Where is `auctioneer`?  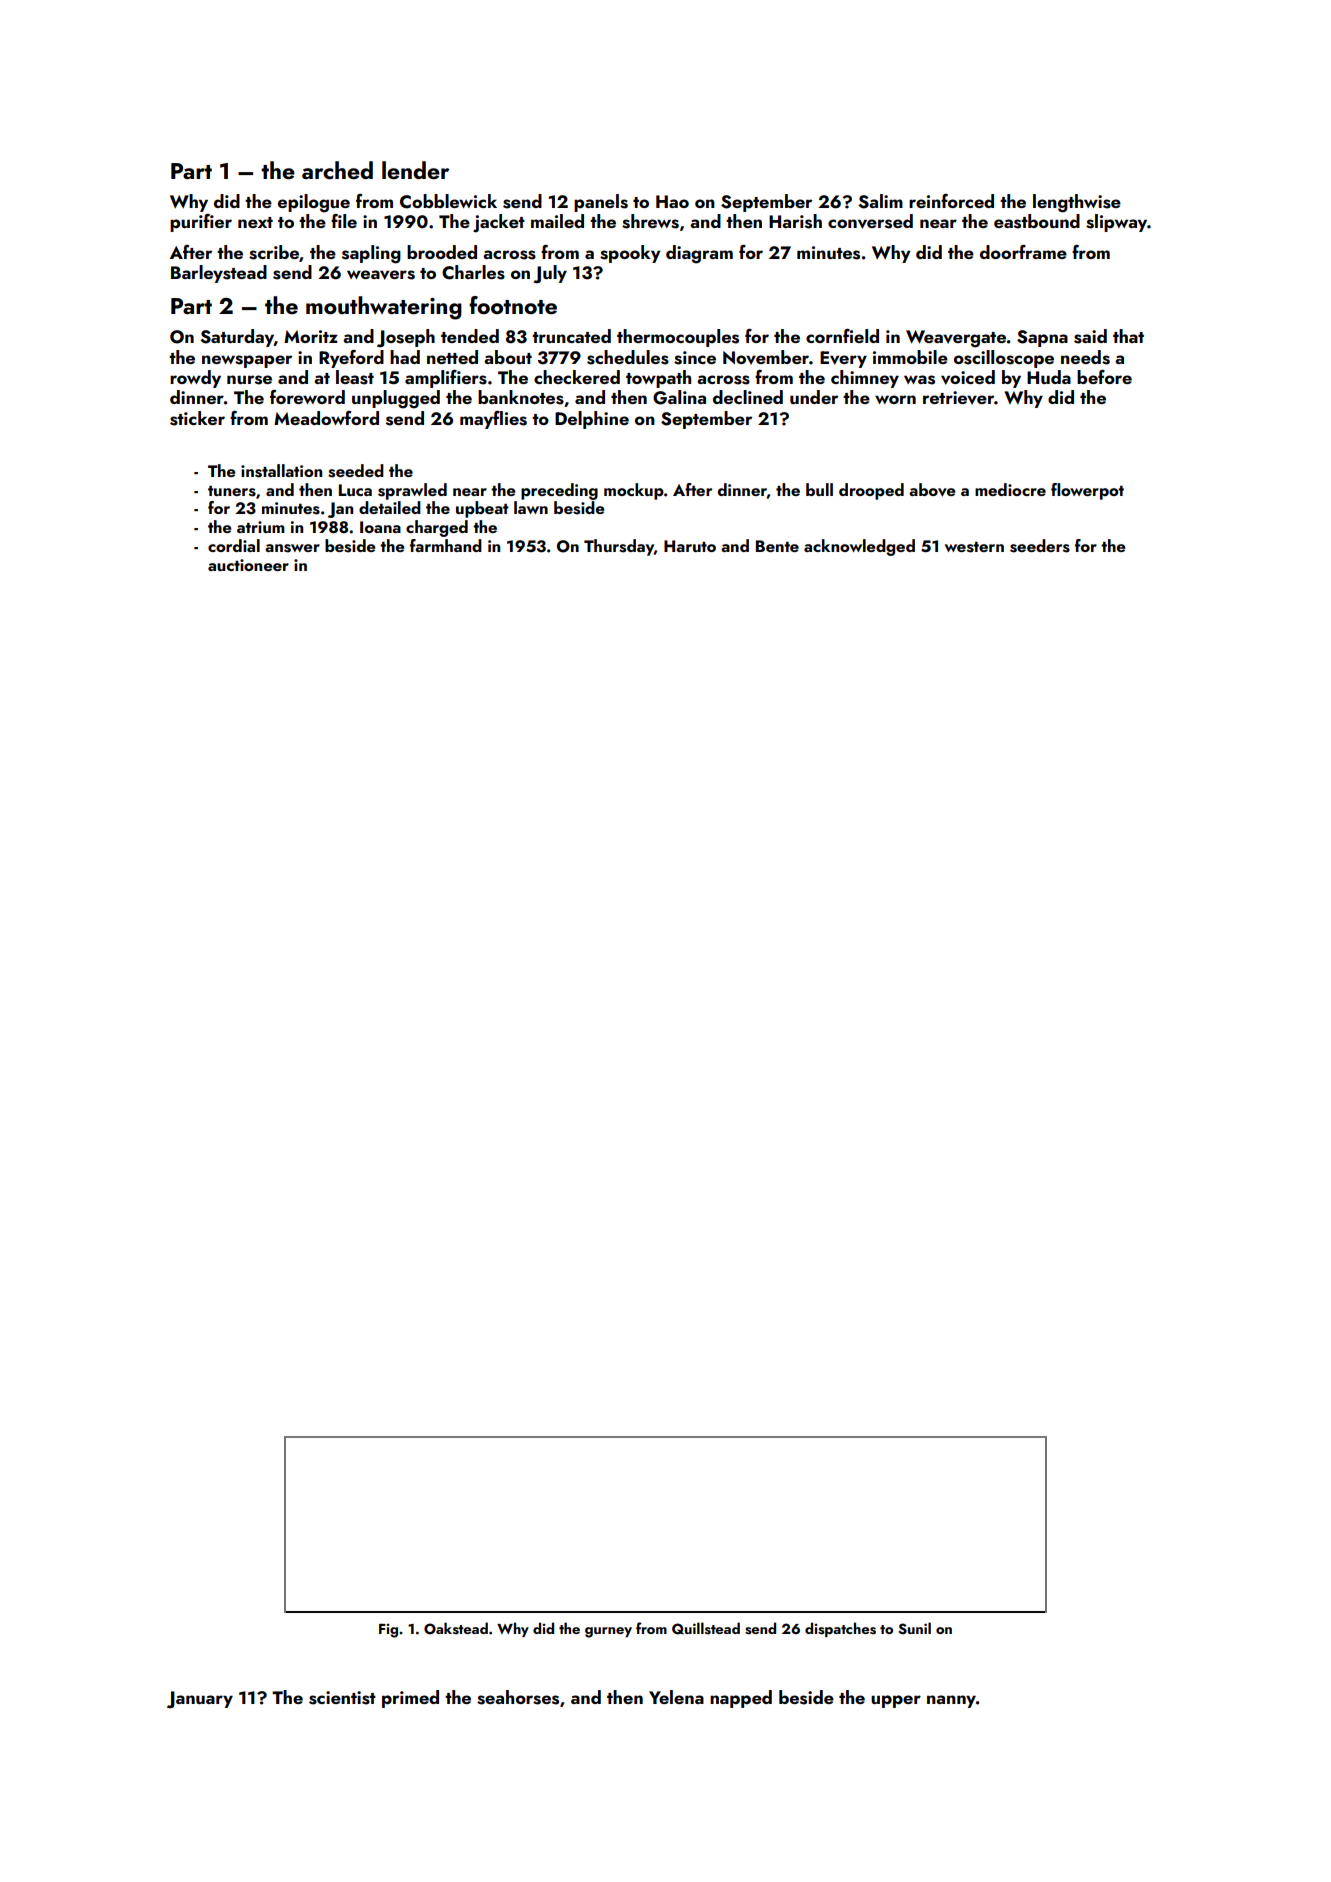 auctioneer is located at coordinates (248, 565).
